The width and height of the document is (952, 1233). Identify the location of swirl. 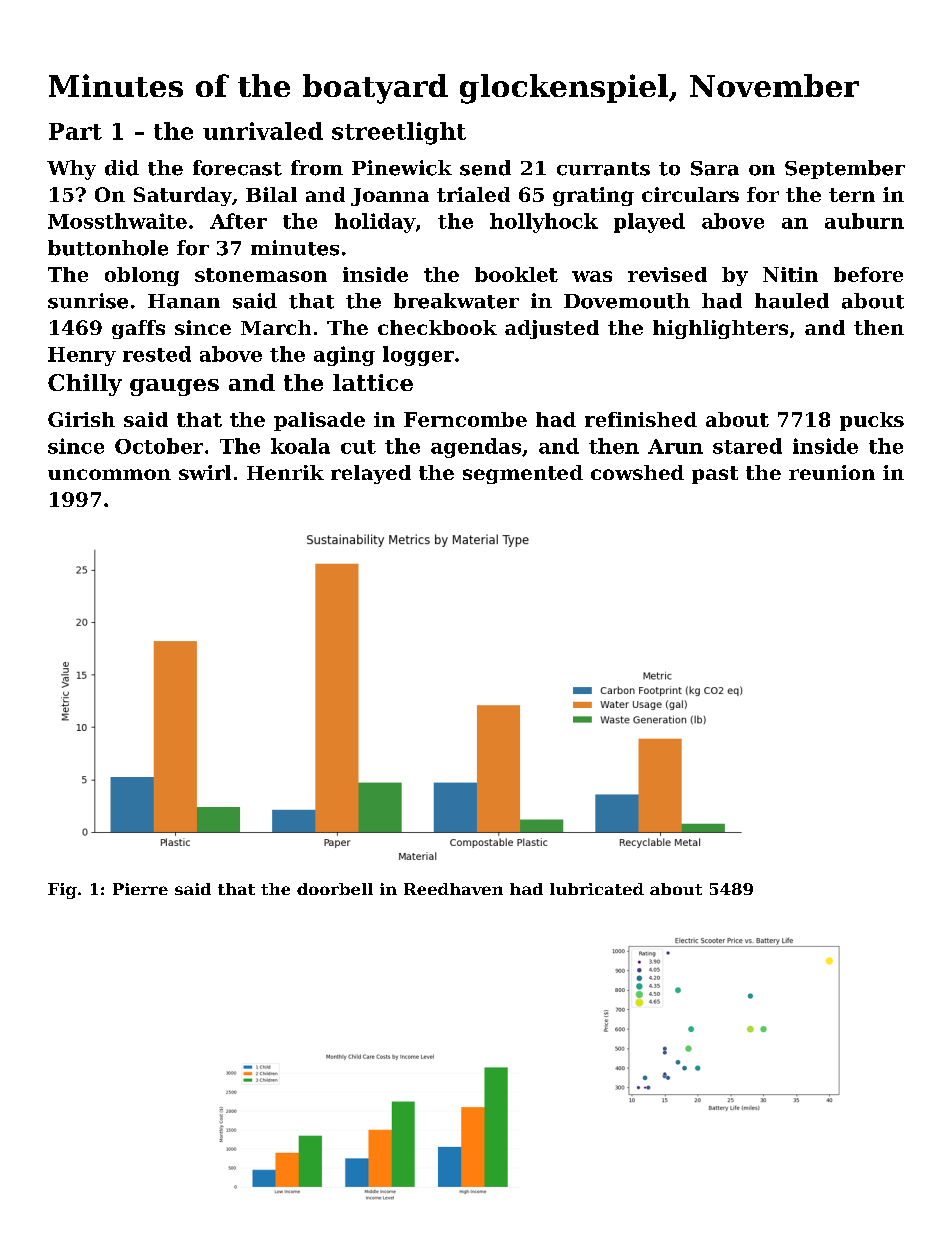
(205, 472).
